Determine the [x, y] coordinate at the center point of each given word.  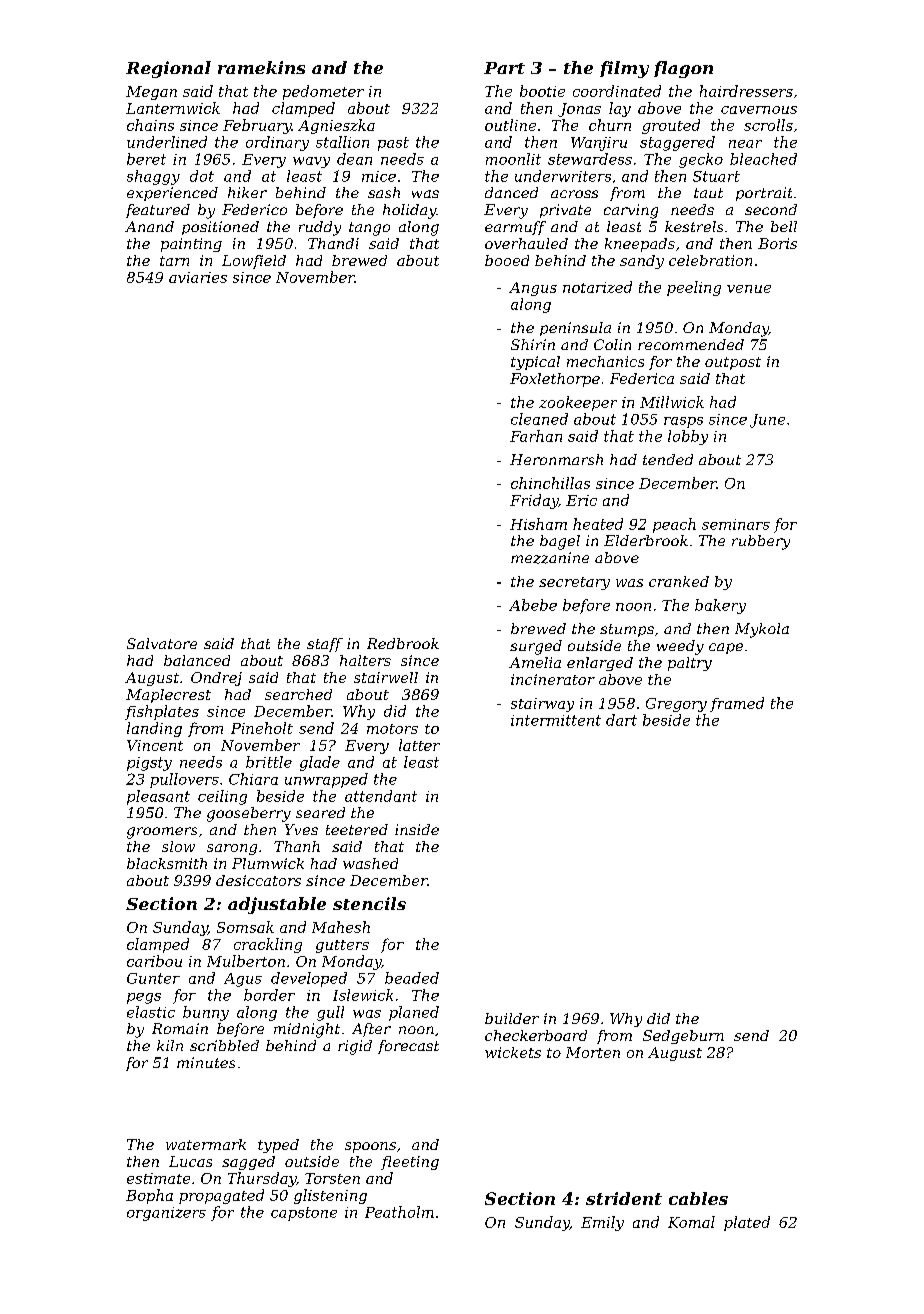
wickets [513, 1052]
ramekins [261, 67]
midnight [307, 1030]
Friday [534, 501]
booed [507, 260]
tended [668, 459]
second [771, 209]
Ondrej [216, 679]
